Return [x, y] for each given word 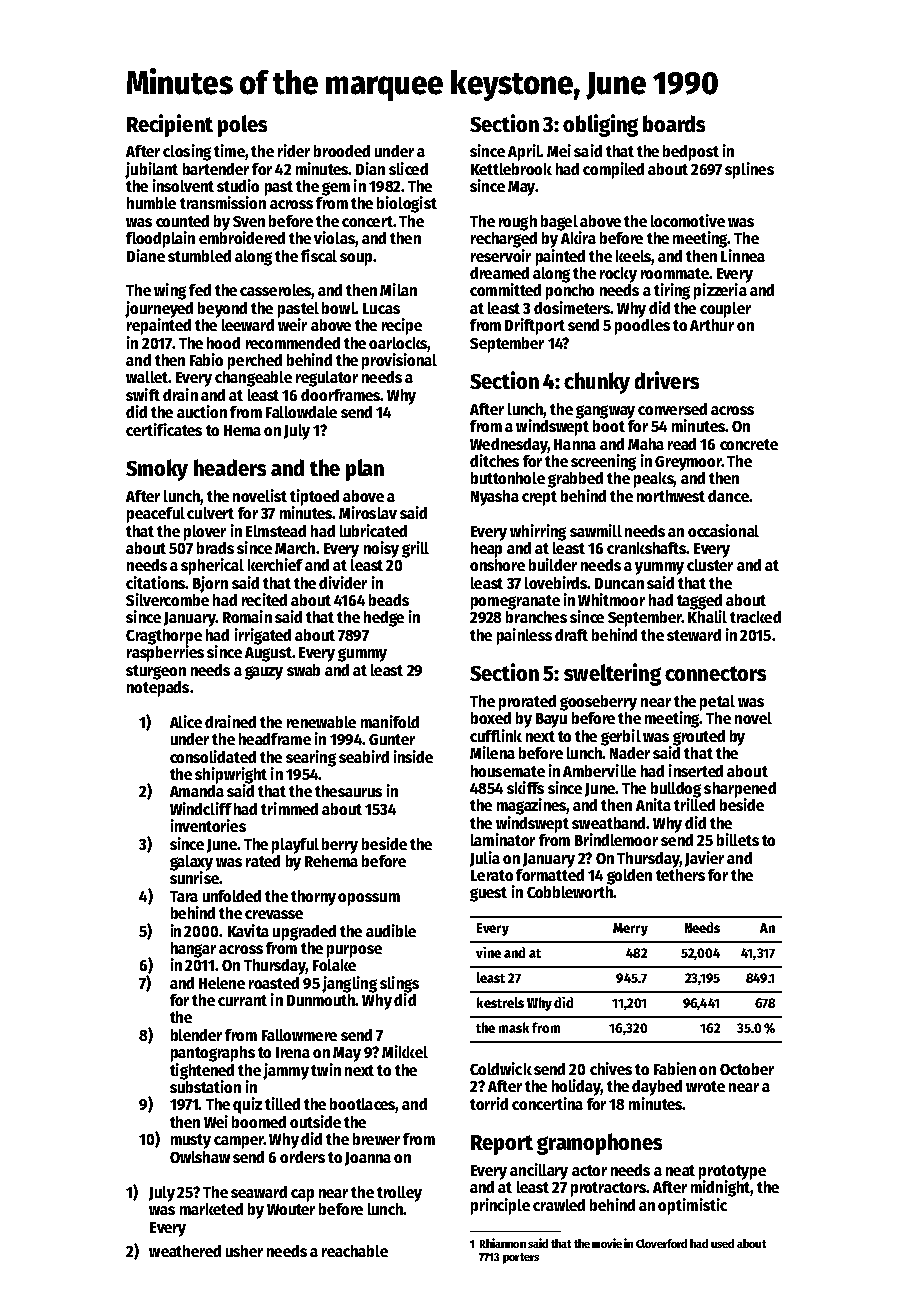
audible [391, 930]
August [268, 654]
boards [674, 123]
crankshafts [647, 548]
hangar [193, 950]
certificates [164, 429]
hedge [384, 619]
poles [242, 126]
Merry [630, 929]
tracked [755, 617]
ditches [494, 460]
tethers [680, 875]
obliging [600, 125]
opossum [369, 899]
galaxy [191, 863]
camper [239, 1142]
